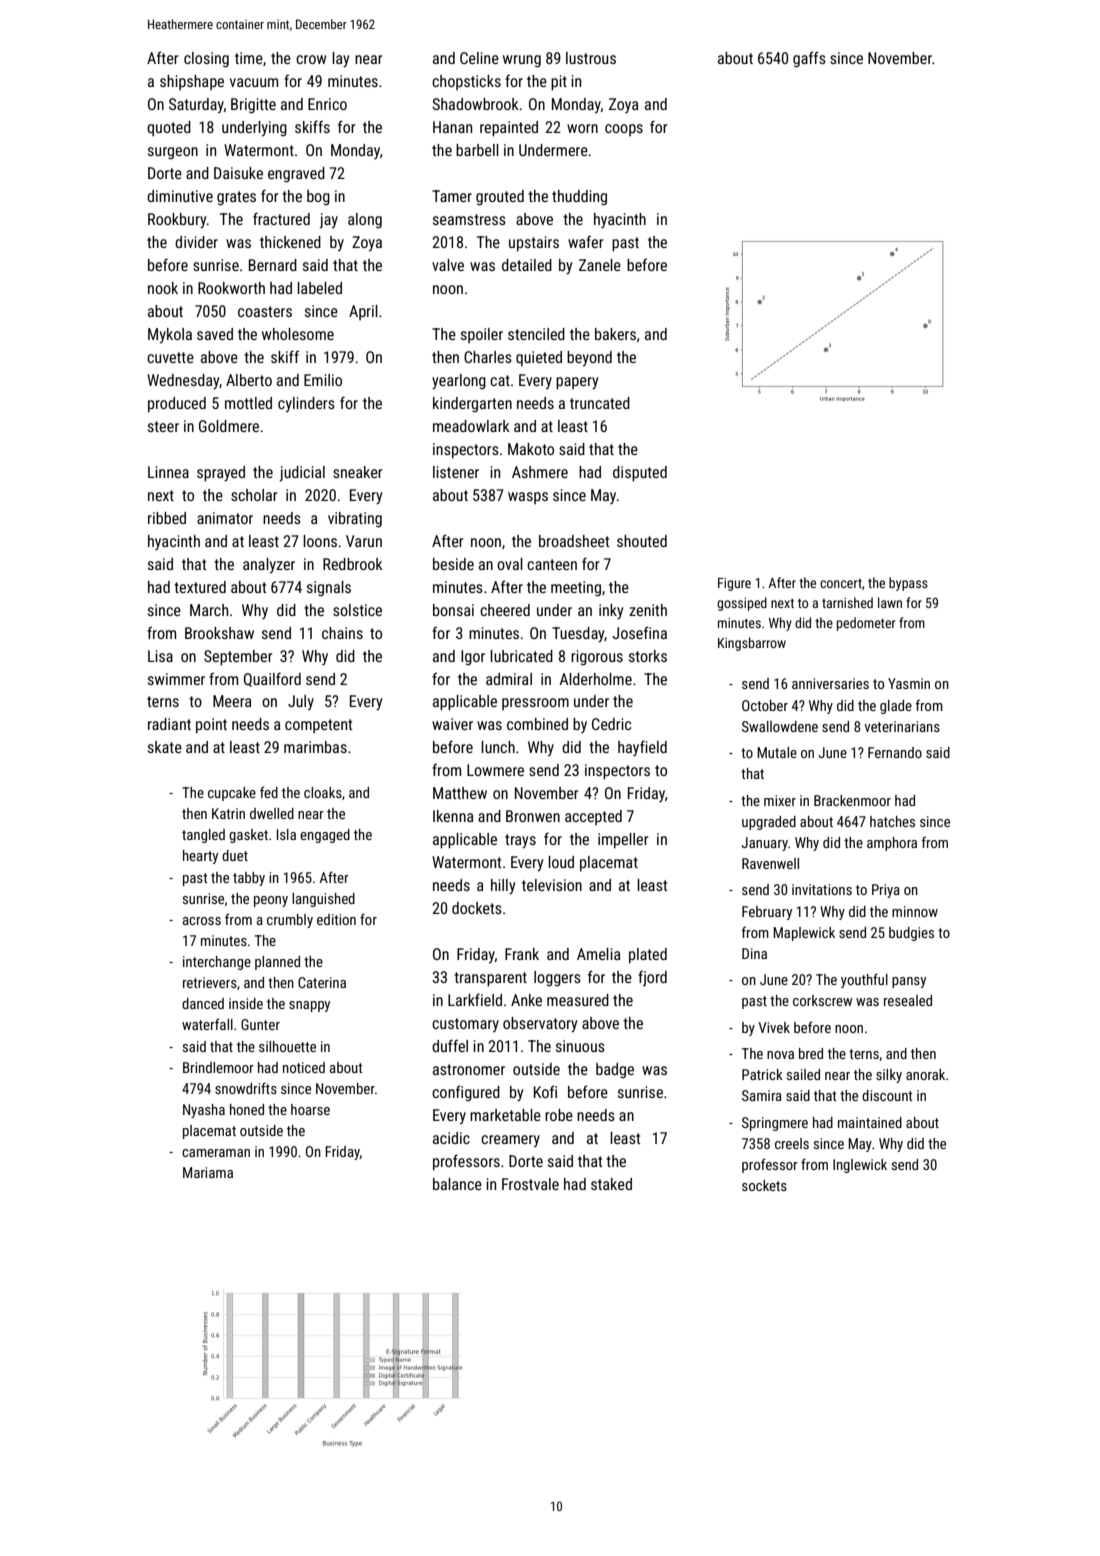  What do you see at coordinates (206, 60) in the image?
I see `closing` at bounding box center [206, 60].
